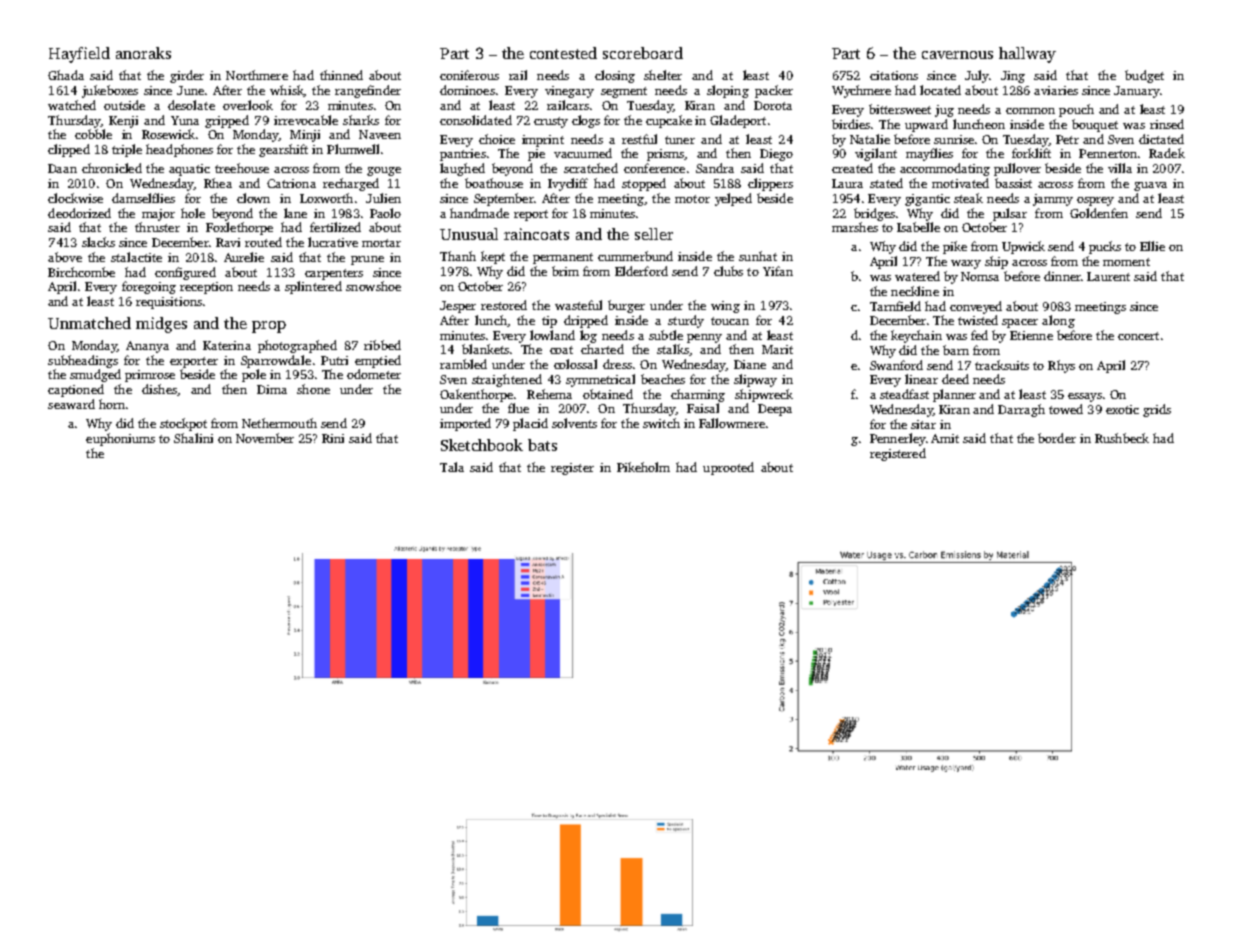 The height and width of the screenshot is (952, 1233). What do you see at coordinates (1099, 213) in the screenshot?
I see `Goldenfen` at bounding box center [1099, 213].
